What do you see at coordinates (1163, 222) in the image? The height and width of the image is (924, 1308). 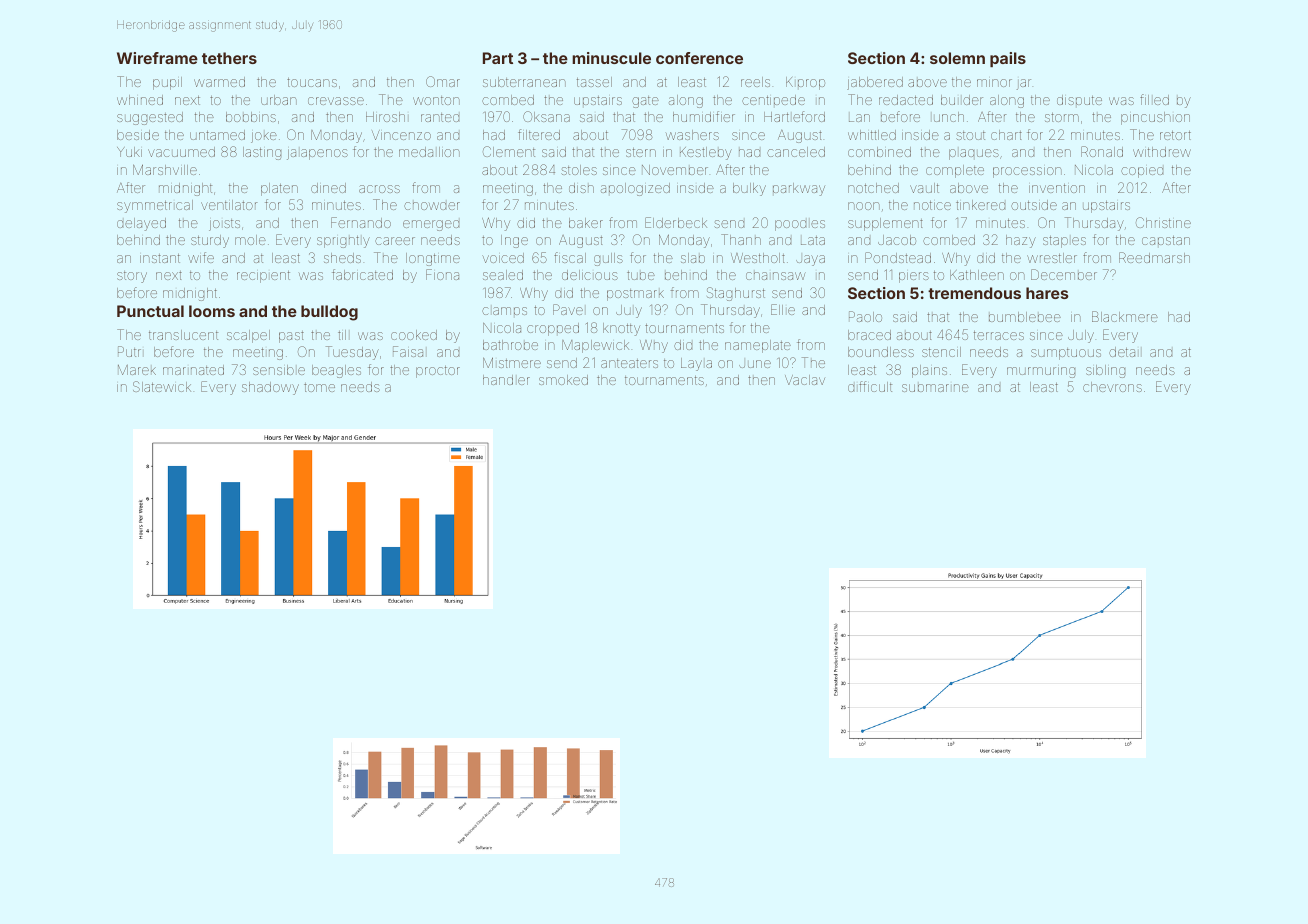 I see `Christine` at bounding box center [1163, 222].
